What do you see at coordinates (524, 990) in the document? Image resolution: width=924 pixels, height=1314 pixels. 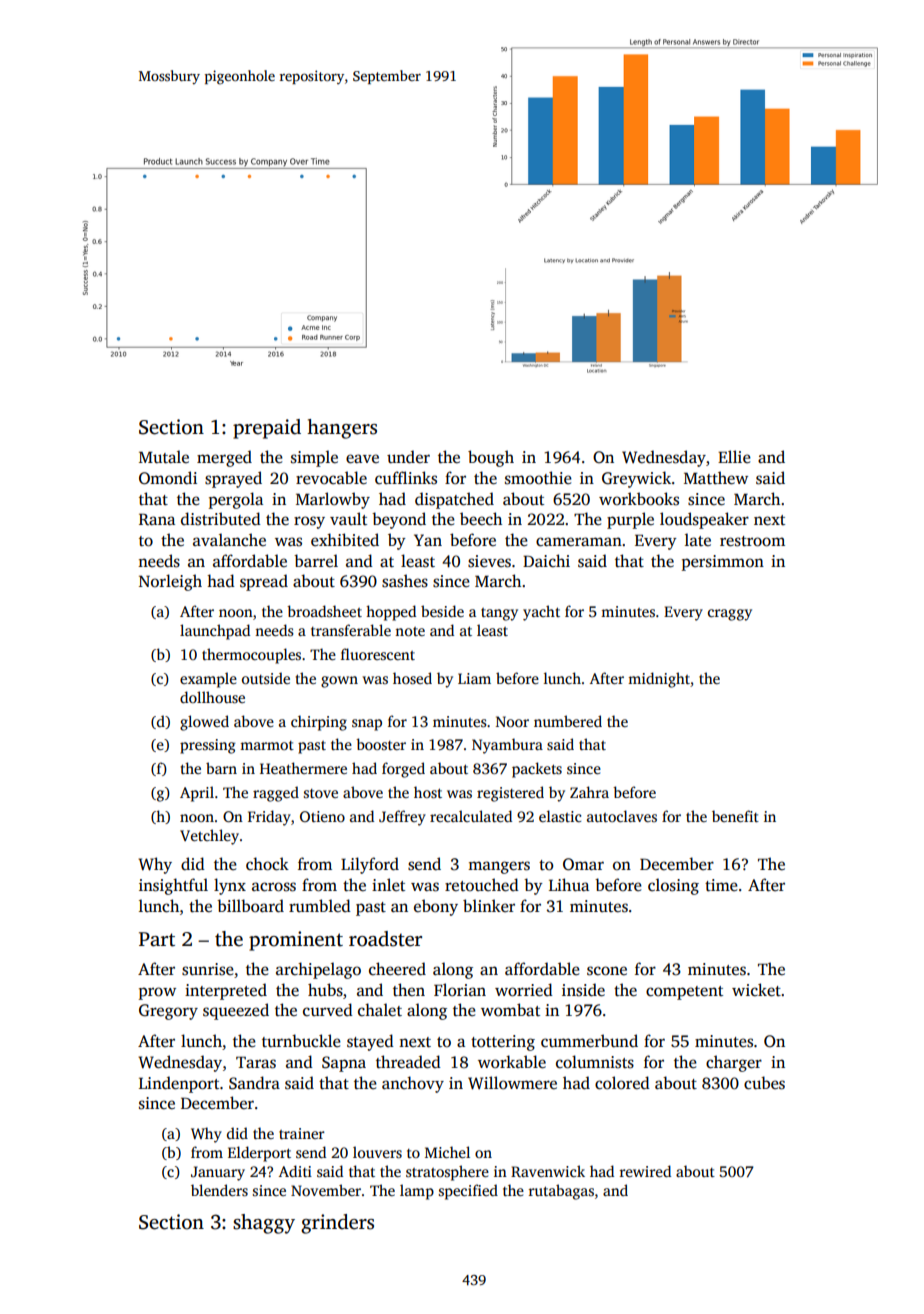 I see `worried` at bounding box center [524, 990].
